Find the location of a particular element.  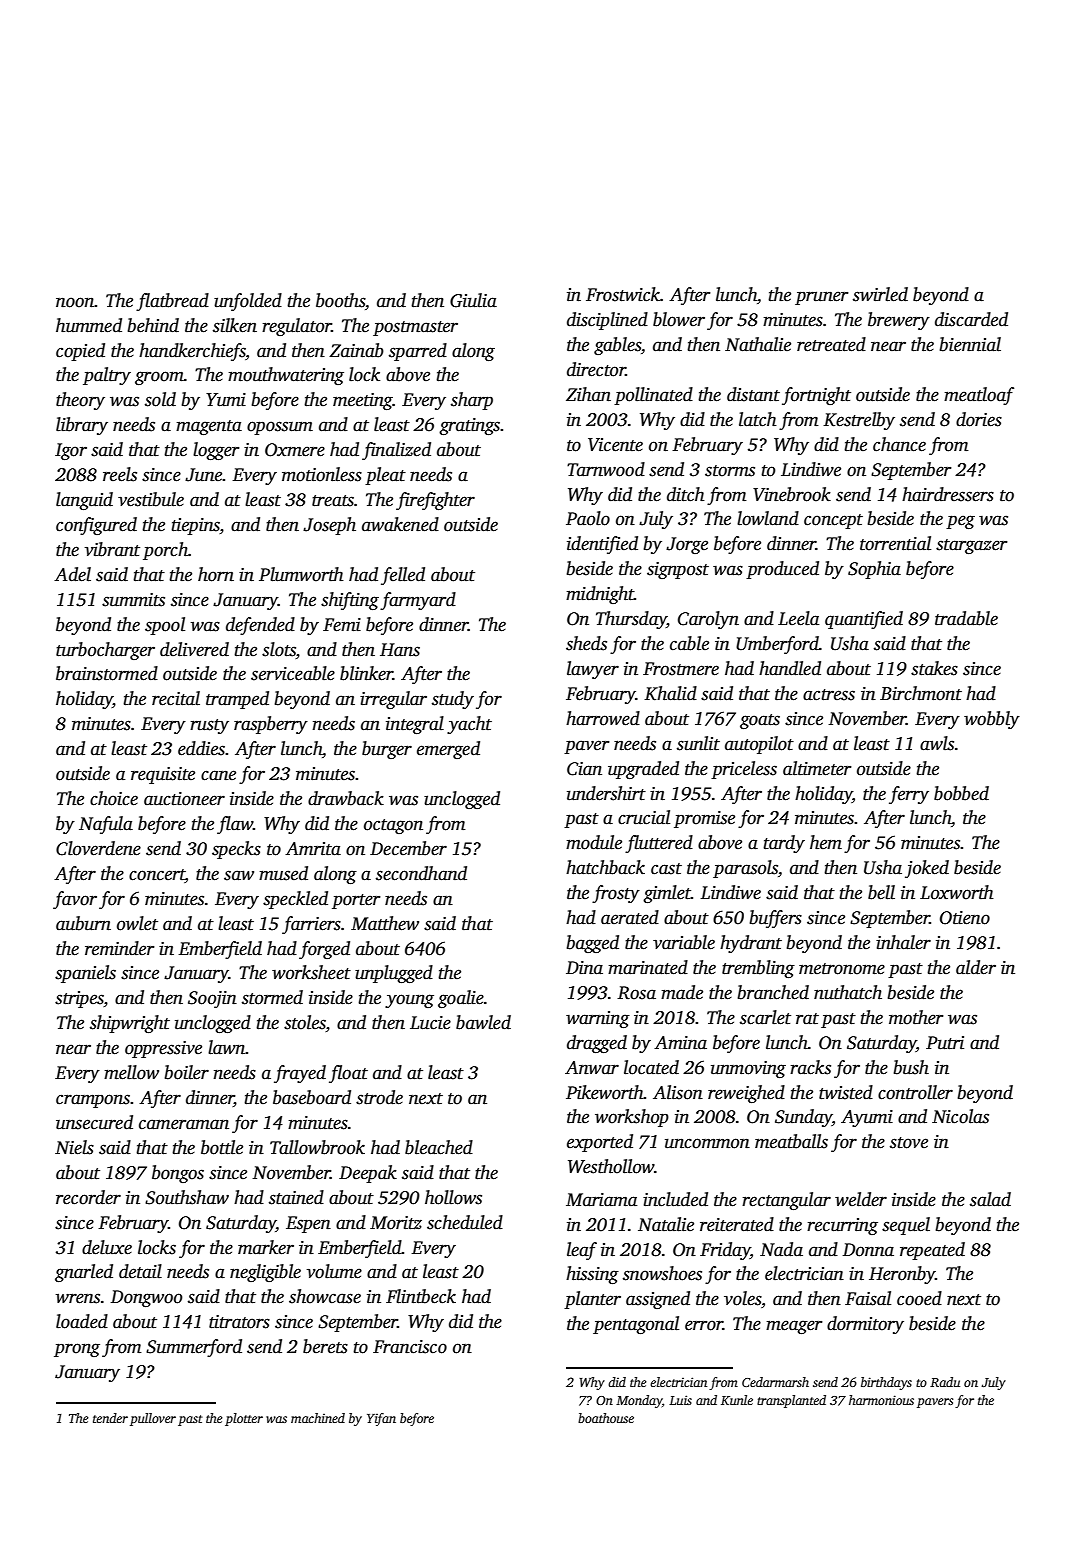

Paolo is located at coordinates (588, 518).
